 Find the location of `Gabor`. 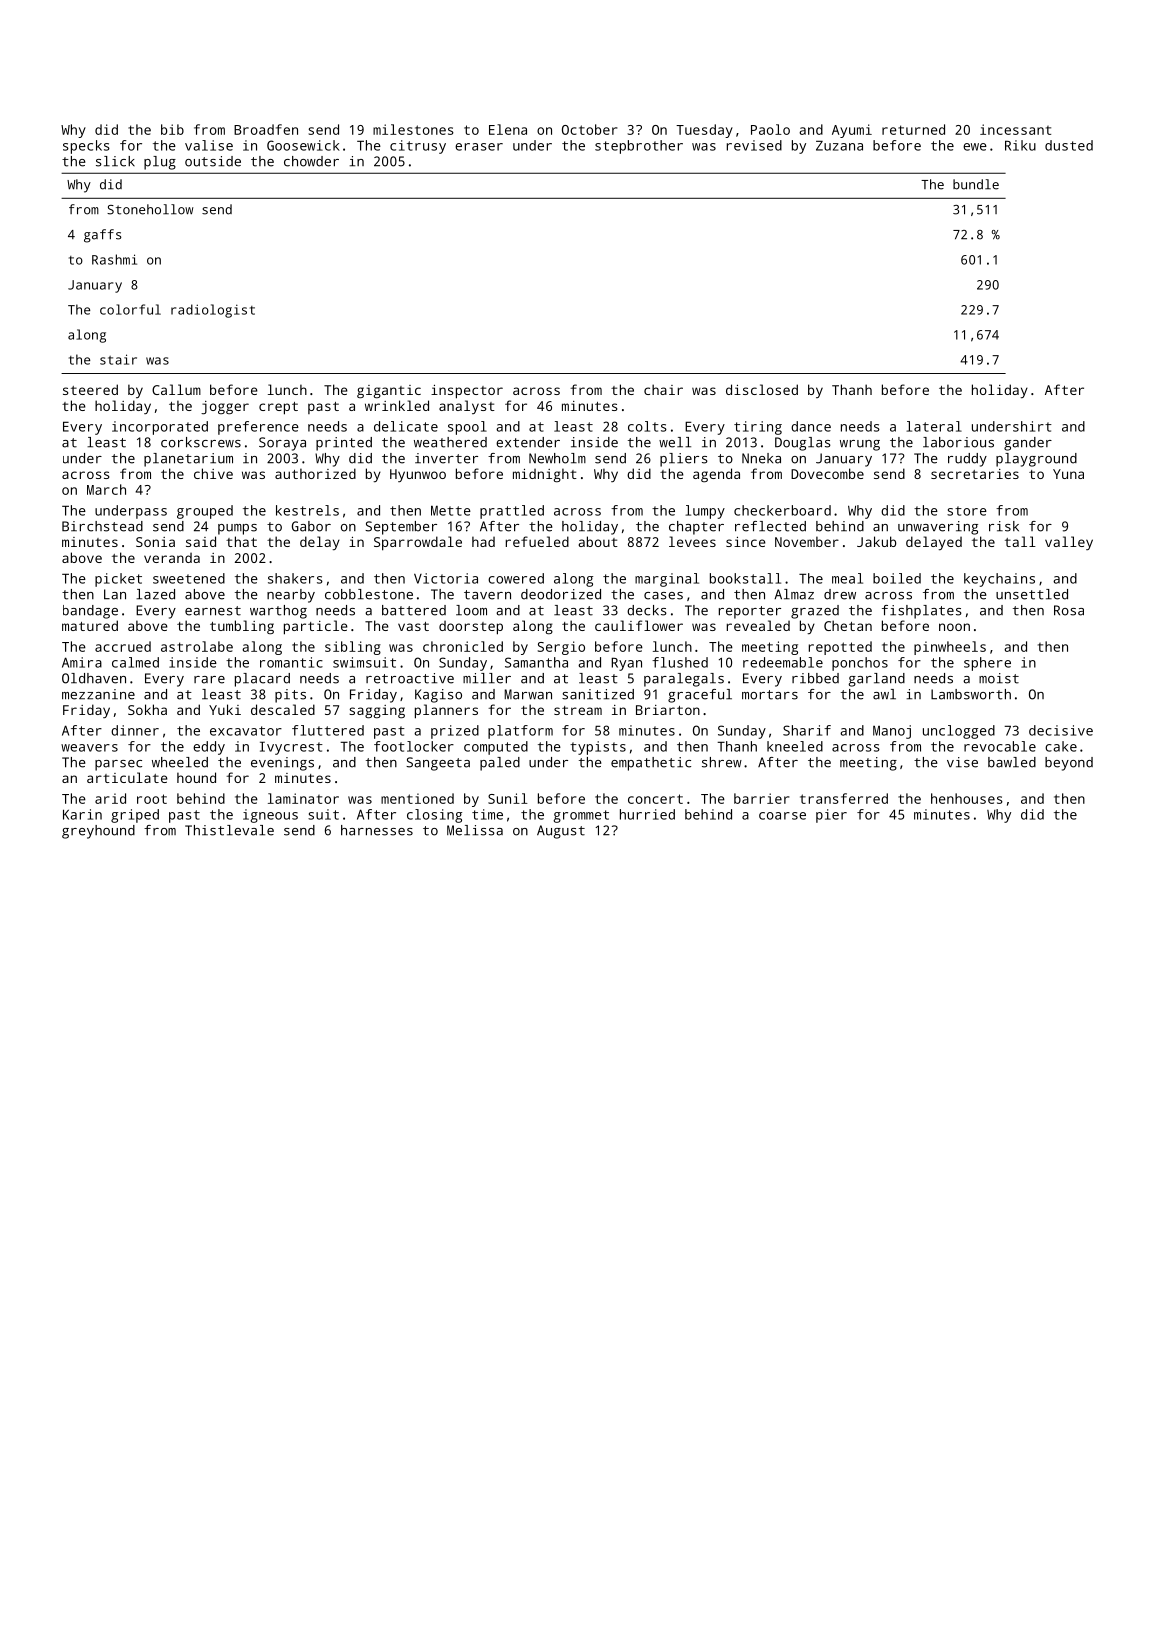

Gabor is located at coordinates (311, 526).
